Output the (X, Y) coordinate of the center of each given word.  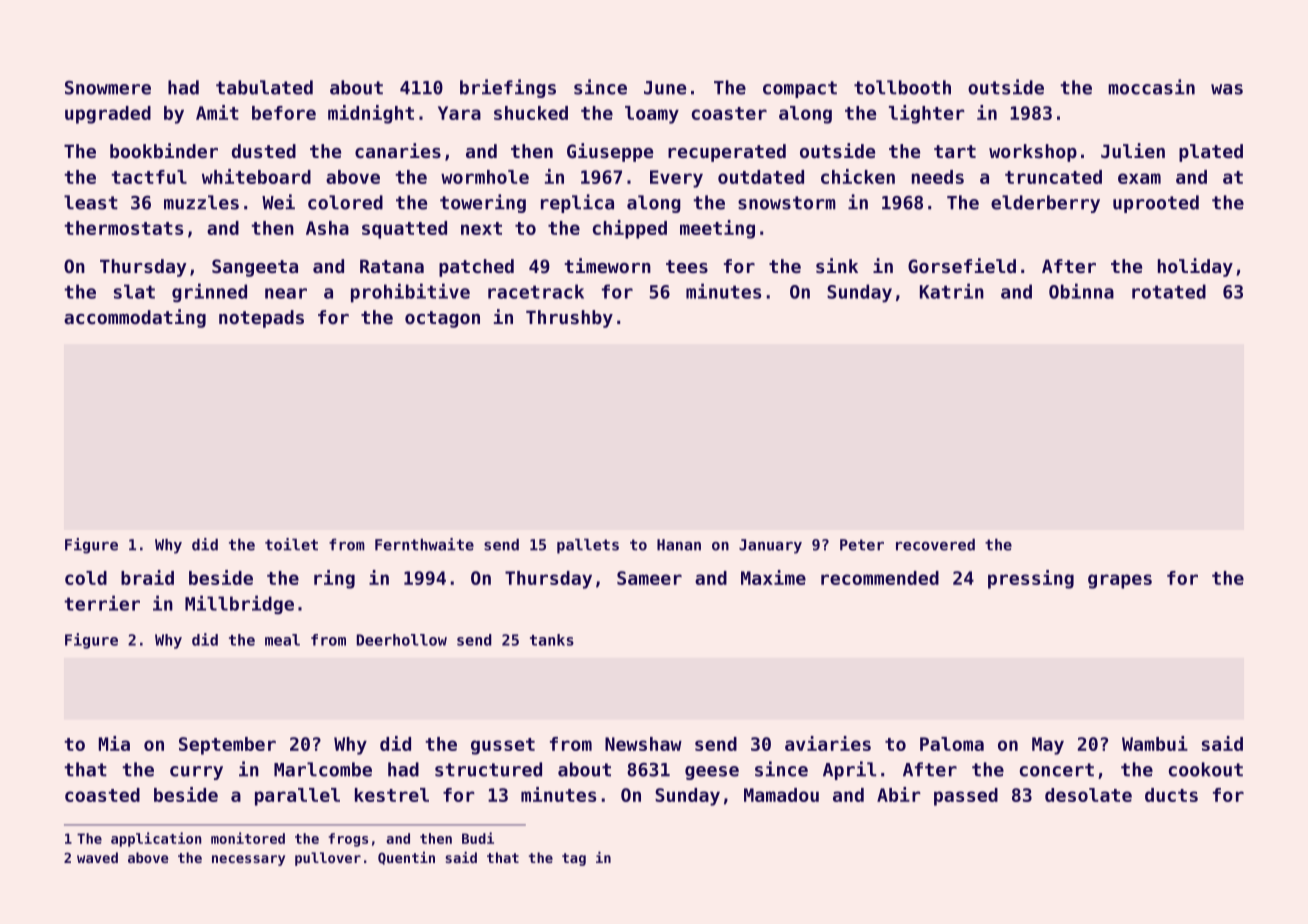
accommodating (135, 318)
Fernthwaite (424, 544)
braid (147, 577)
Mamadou (781, 795)
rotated (1169, 291)
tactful (149, 177)
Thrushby (569, 319)
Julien (1133, 150)
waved (97, 857)
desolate (1088, 795)
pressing (1031, 579)
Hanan (679, 545)
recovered (935, 544)
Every (676, 179)
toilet (291, 544)
